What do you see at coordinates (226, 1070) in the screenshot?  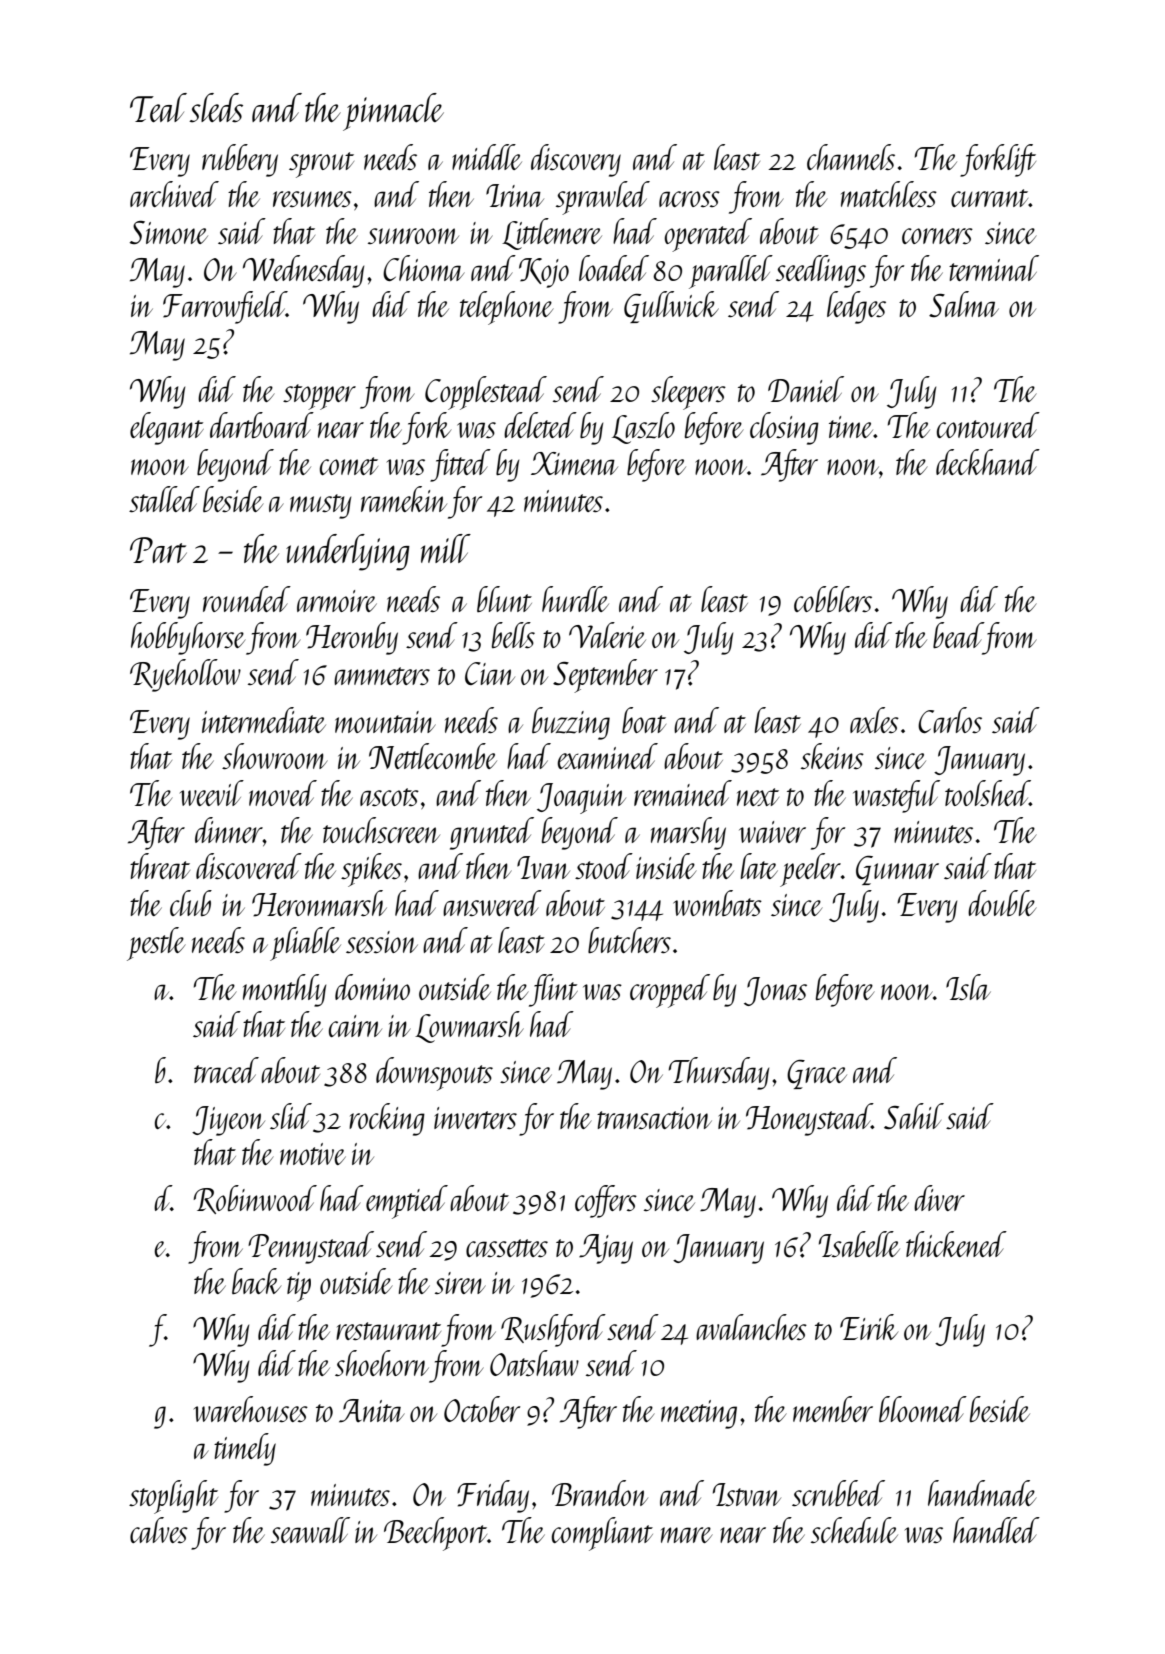 I see `traced` at bounding box center [226, 1070].
